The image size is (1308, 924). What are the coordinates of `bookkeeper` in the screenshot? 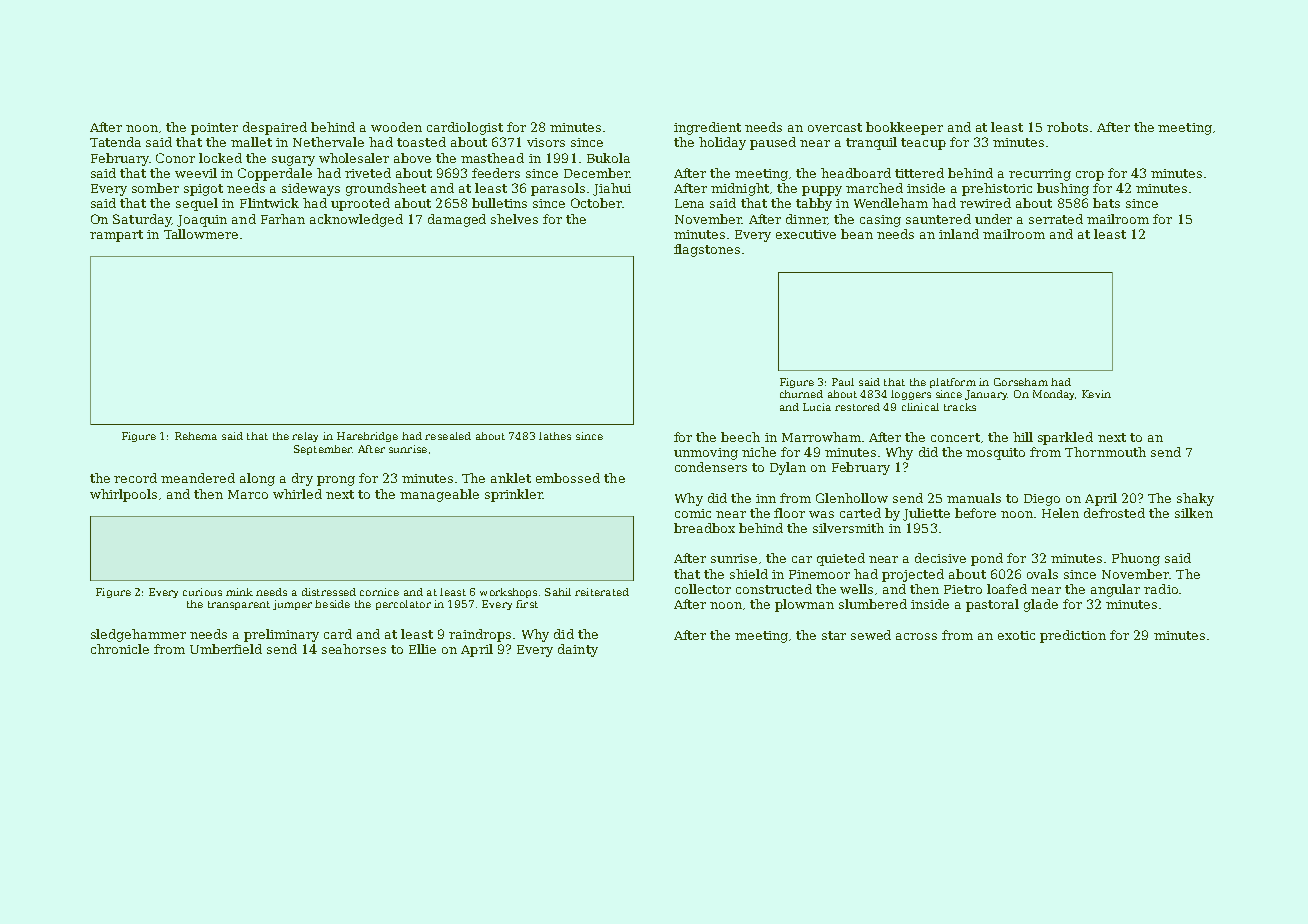 It's located at (904, 128).
